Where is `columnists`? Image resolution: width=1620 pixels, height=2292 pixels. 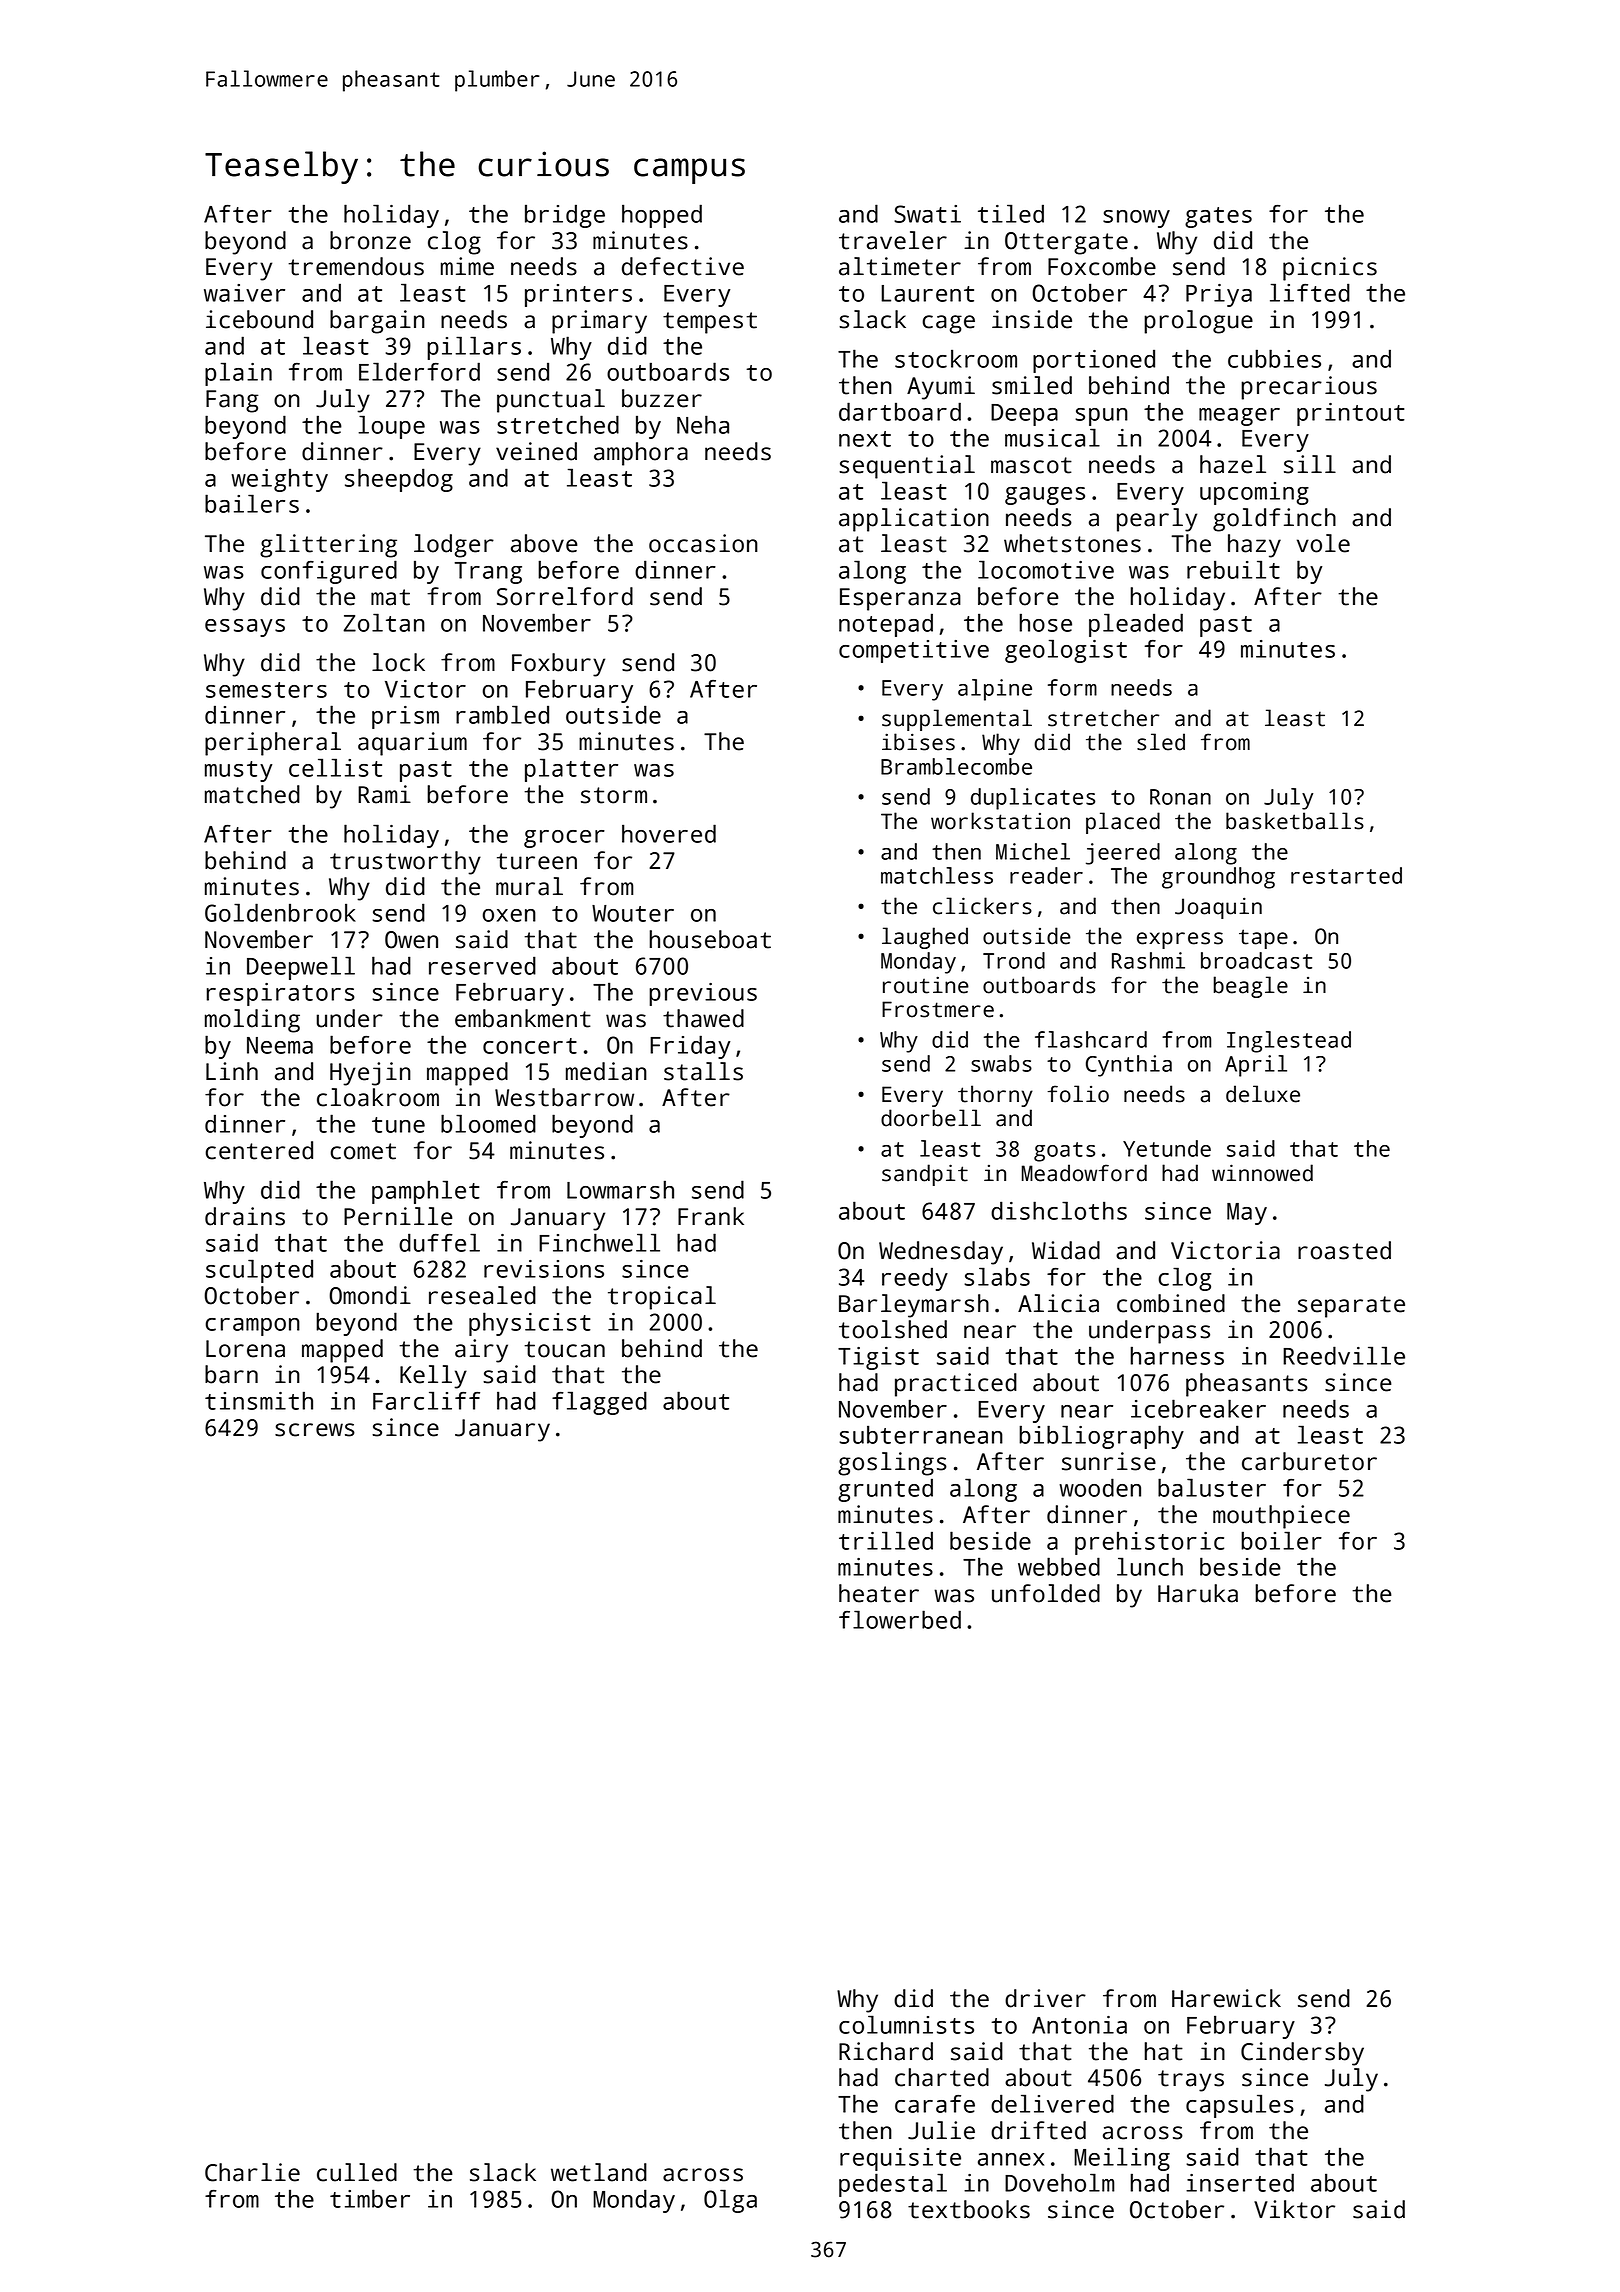 columnists is located at coordinates (906, 2024).
